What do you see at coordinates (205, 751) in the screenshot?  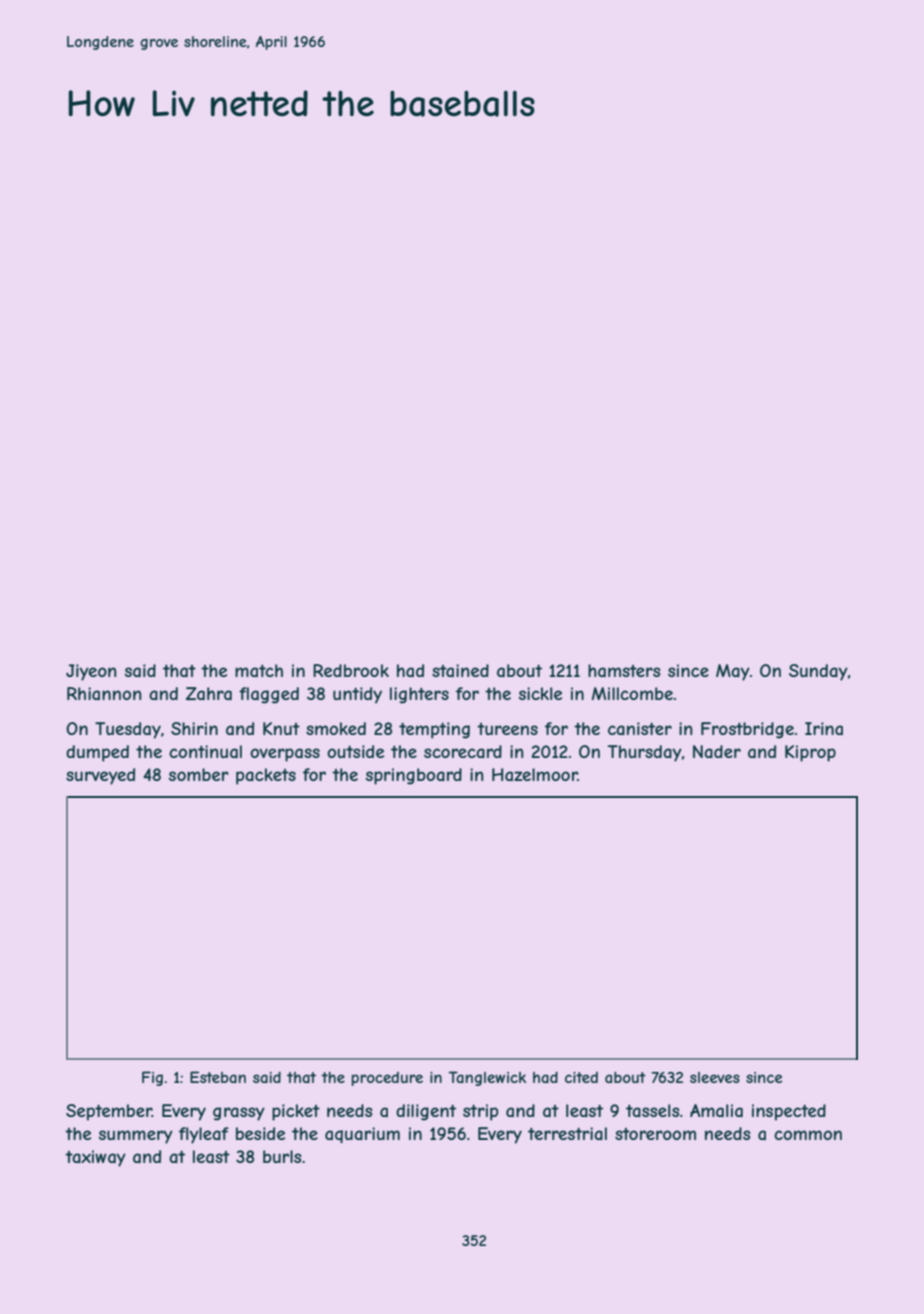 I see `continual` at bounding box center [205, 751].
